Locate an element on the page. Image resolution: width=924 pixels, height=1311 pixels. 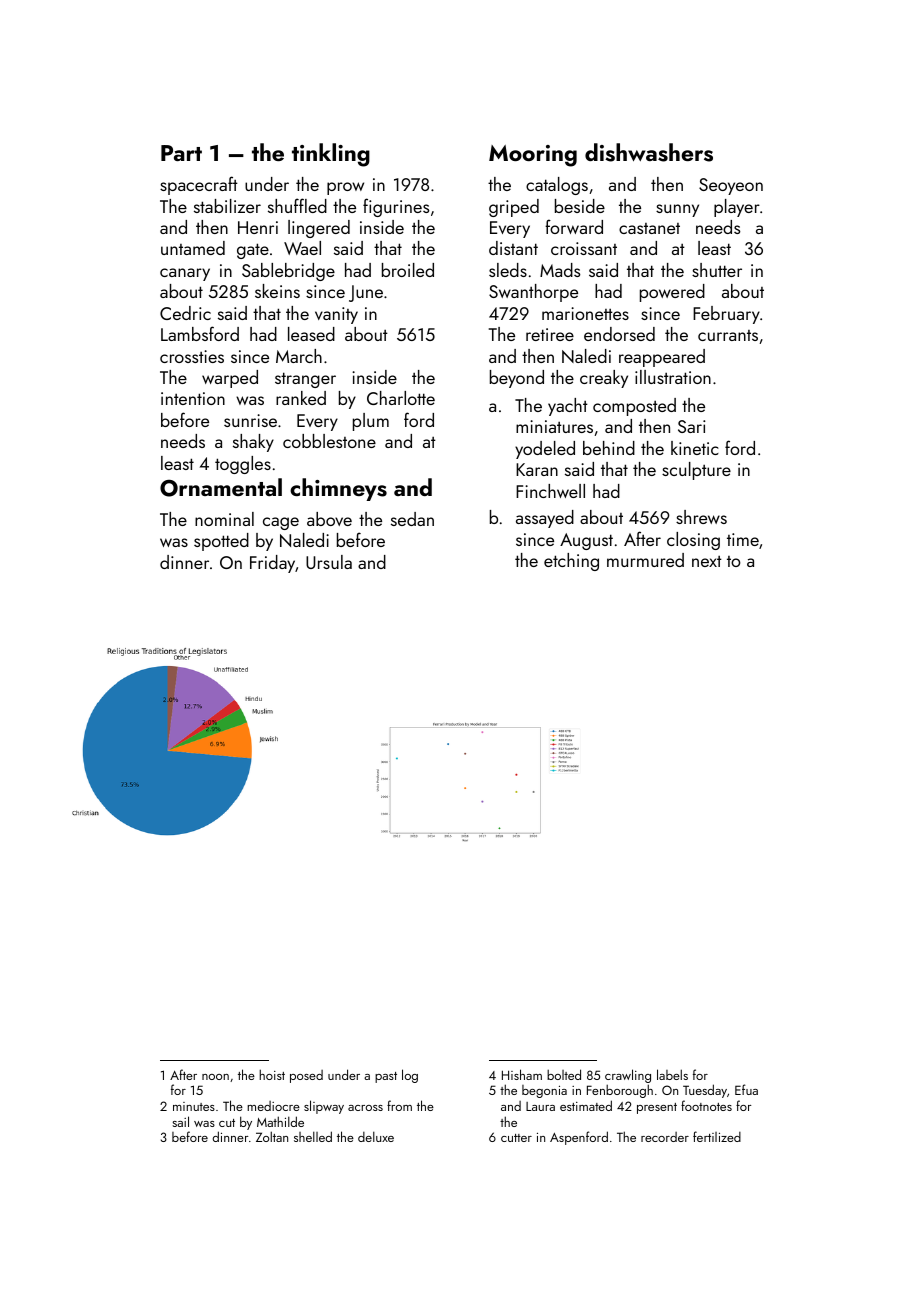
posed is located at coordinates (306, 1076).
